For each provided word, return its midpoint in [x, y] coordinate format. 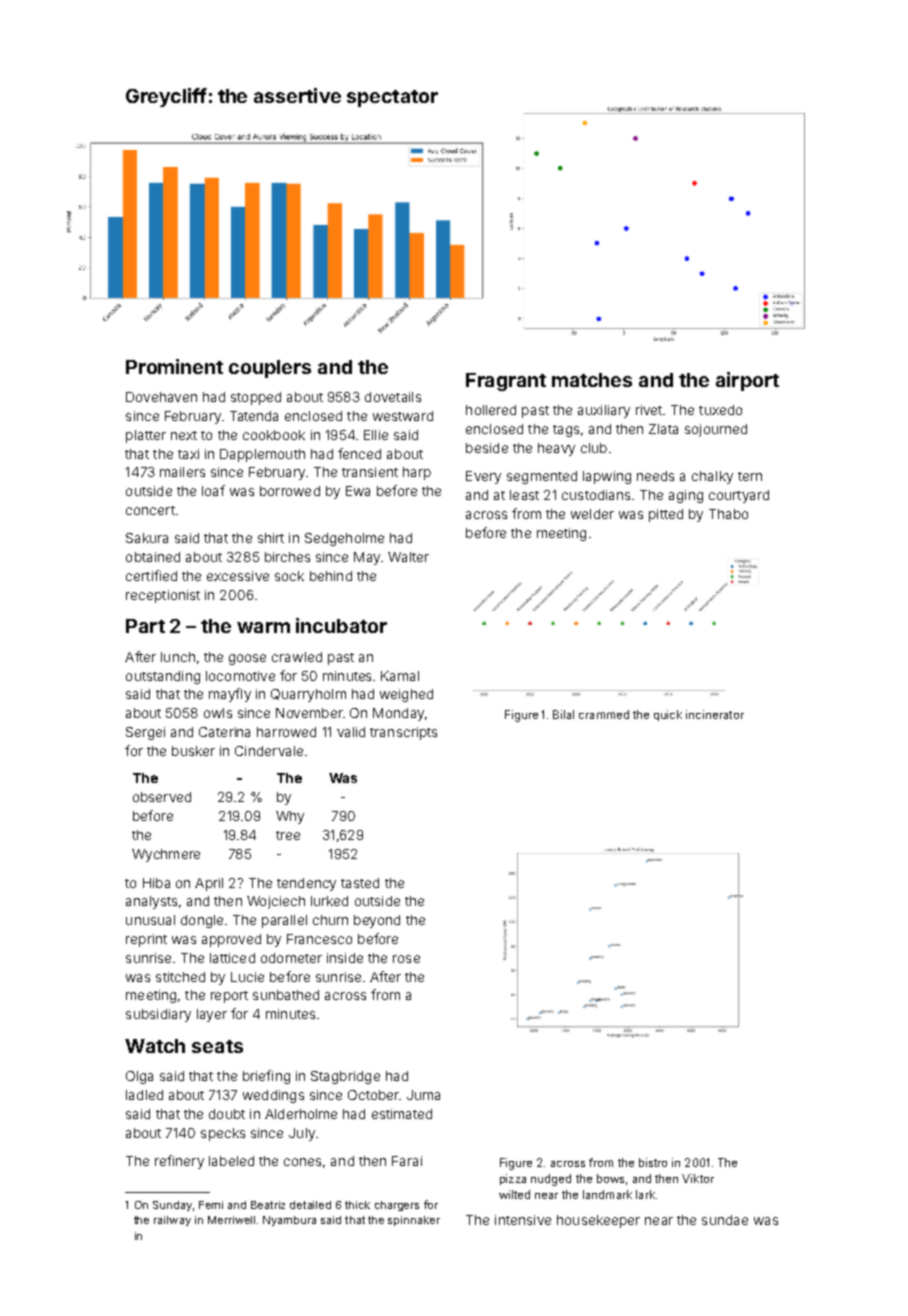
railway [172, 1221]
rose [406, 959]
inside [345, 958]
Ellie [376, 435]
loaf [213, 490]
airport [747, 381]
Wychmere [166, 855]
